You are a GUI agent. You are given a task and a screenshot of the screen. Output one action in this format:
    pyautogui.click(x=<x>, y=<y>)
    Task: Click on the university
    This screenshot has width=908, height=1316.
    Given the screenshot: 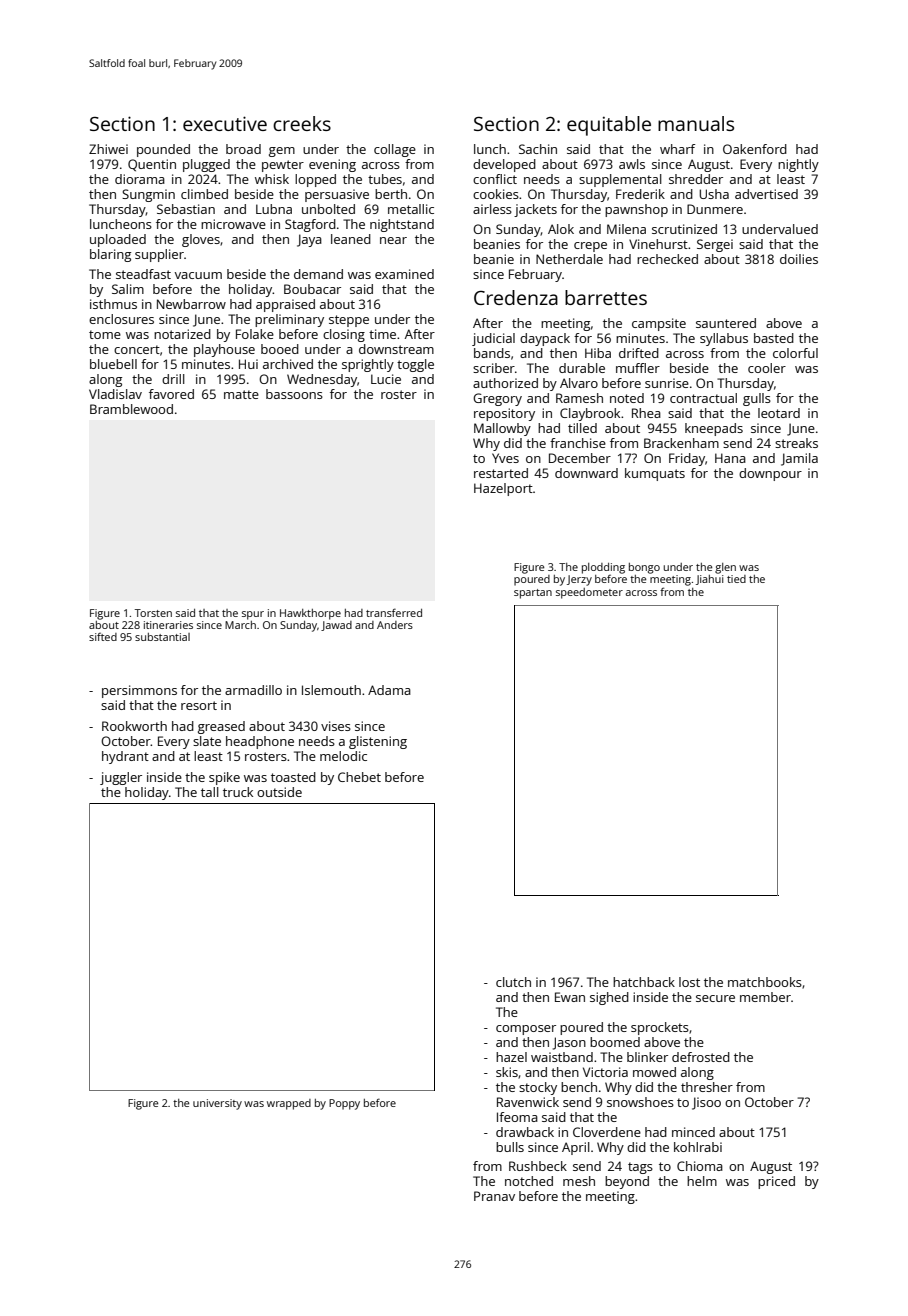 What is the action you would take?
    pyautogui.click(x=217, y=1104)
